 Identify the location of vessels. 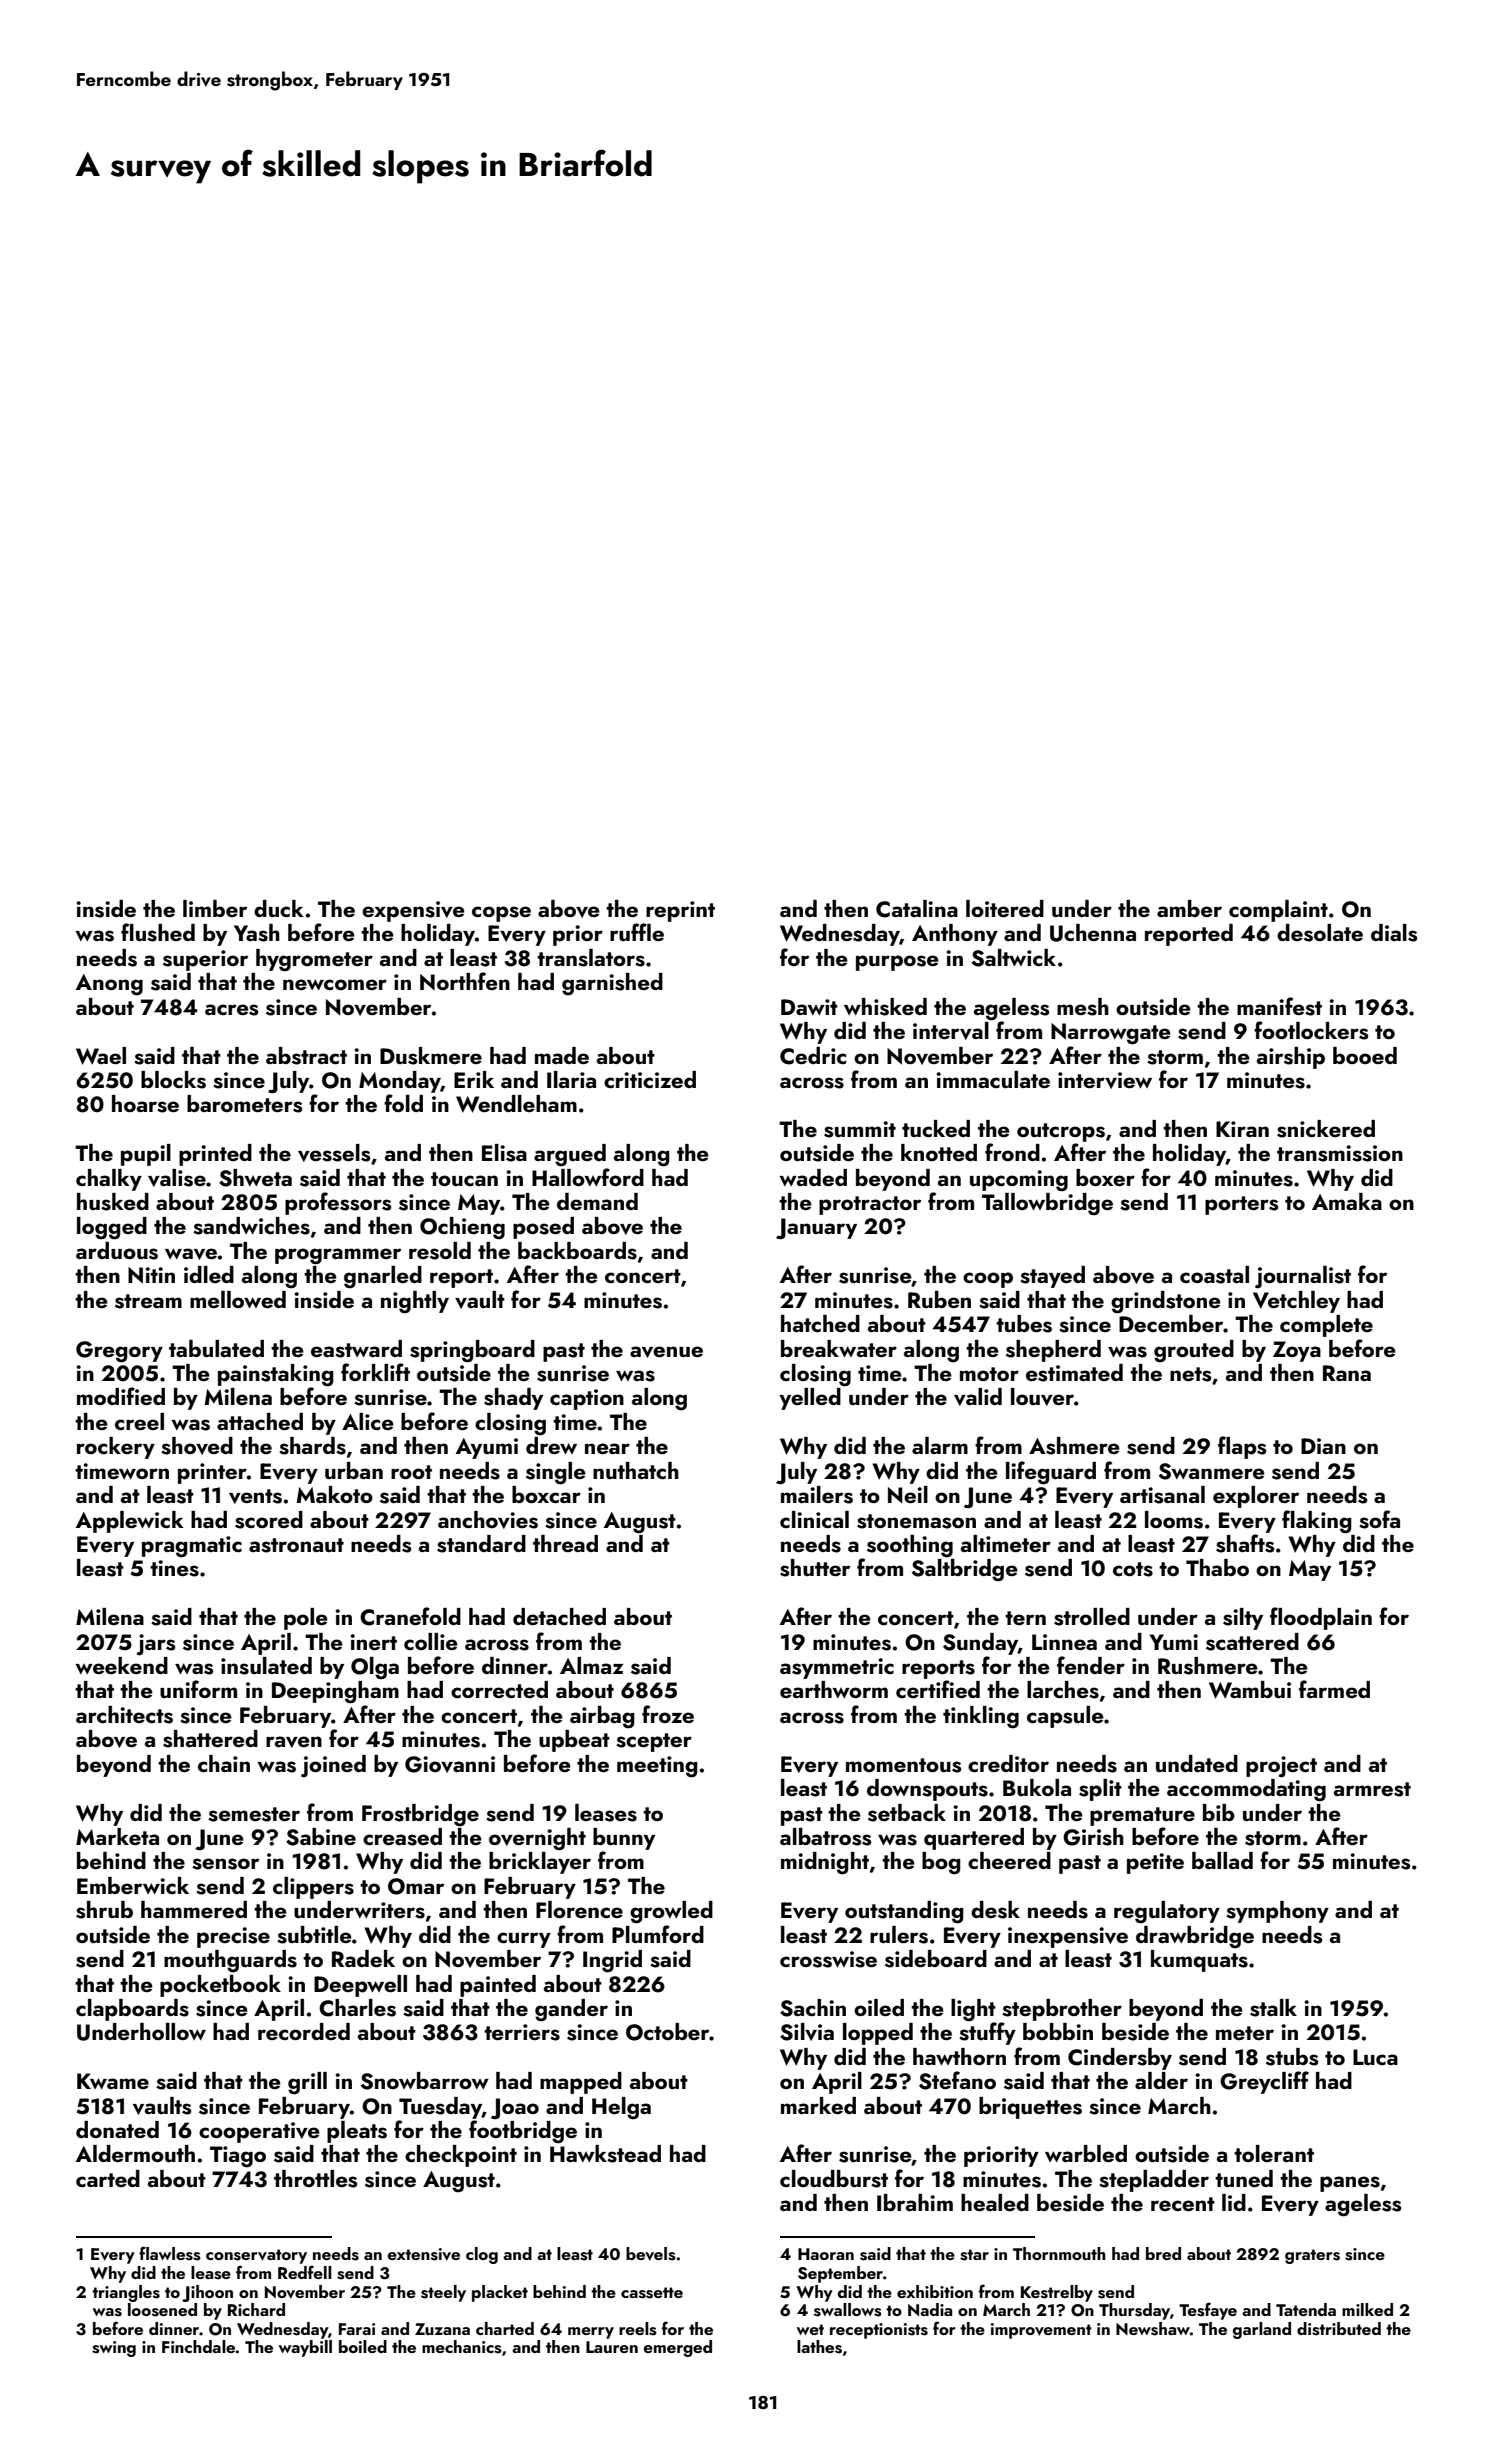
(334, 1153).
